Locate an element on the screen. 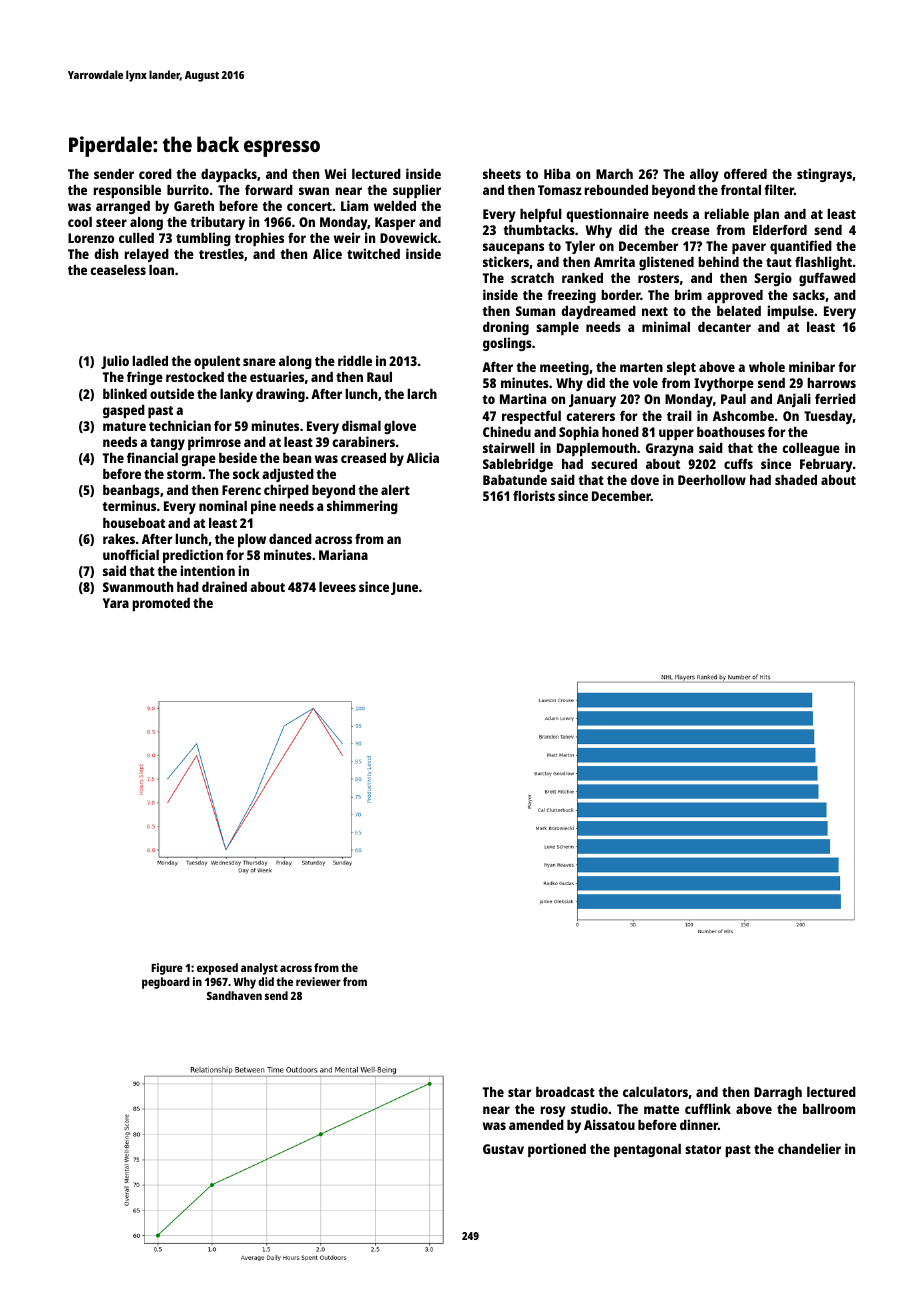  pegboard is located at coordinates (166, 983).
